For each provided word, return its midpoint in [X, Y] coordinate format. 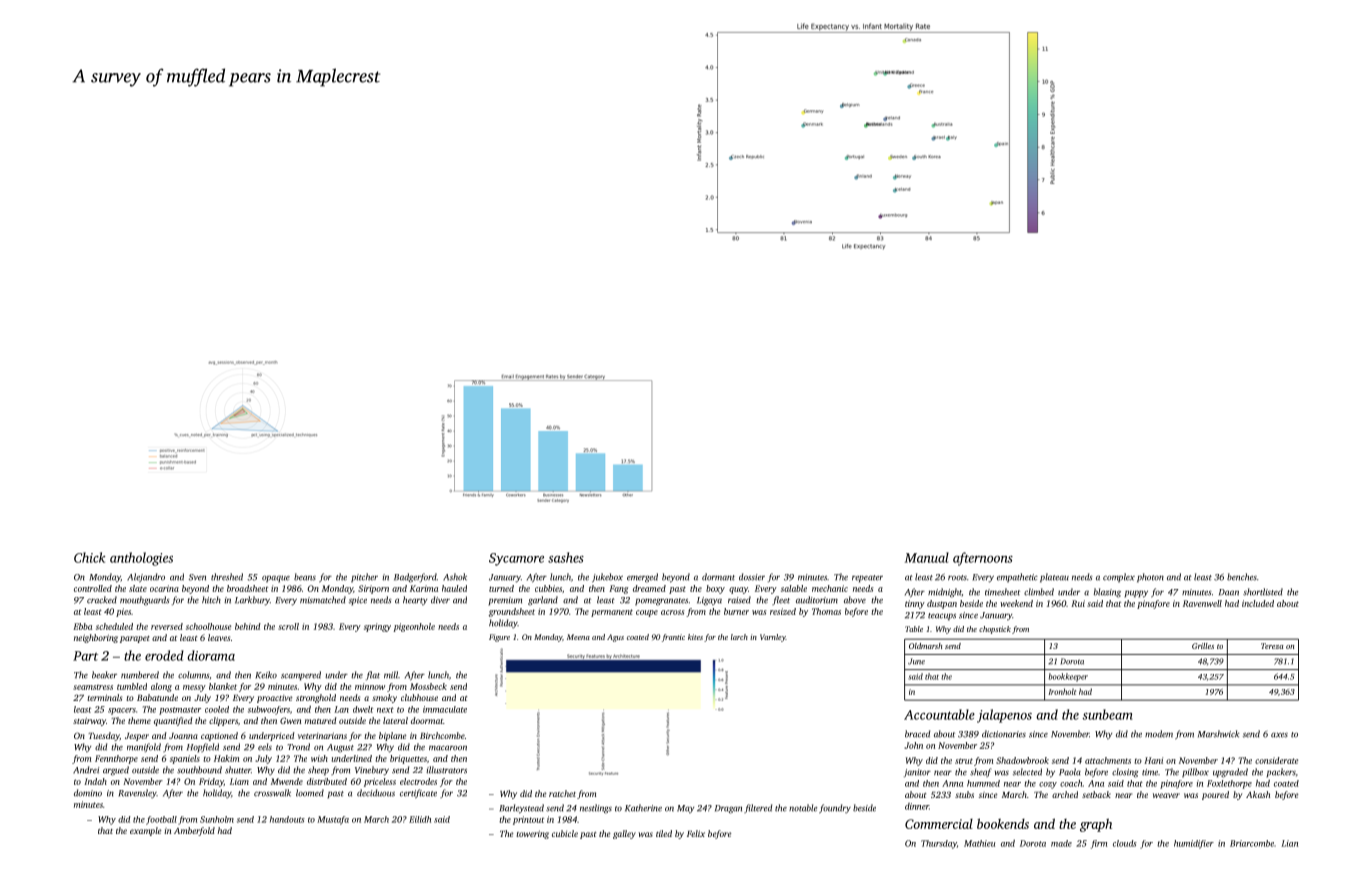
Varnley [773, 638]
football [161, 820]
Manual [927, 557]
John [913, 745]
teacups [942, 617]
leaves [219, 637]
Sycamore [516, 559]
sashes [566, 557]
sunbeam [1107, 714]
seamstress [93, 687]
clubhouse [419, 697]
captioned [219, 736]
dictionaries [1004, 734]
